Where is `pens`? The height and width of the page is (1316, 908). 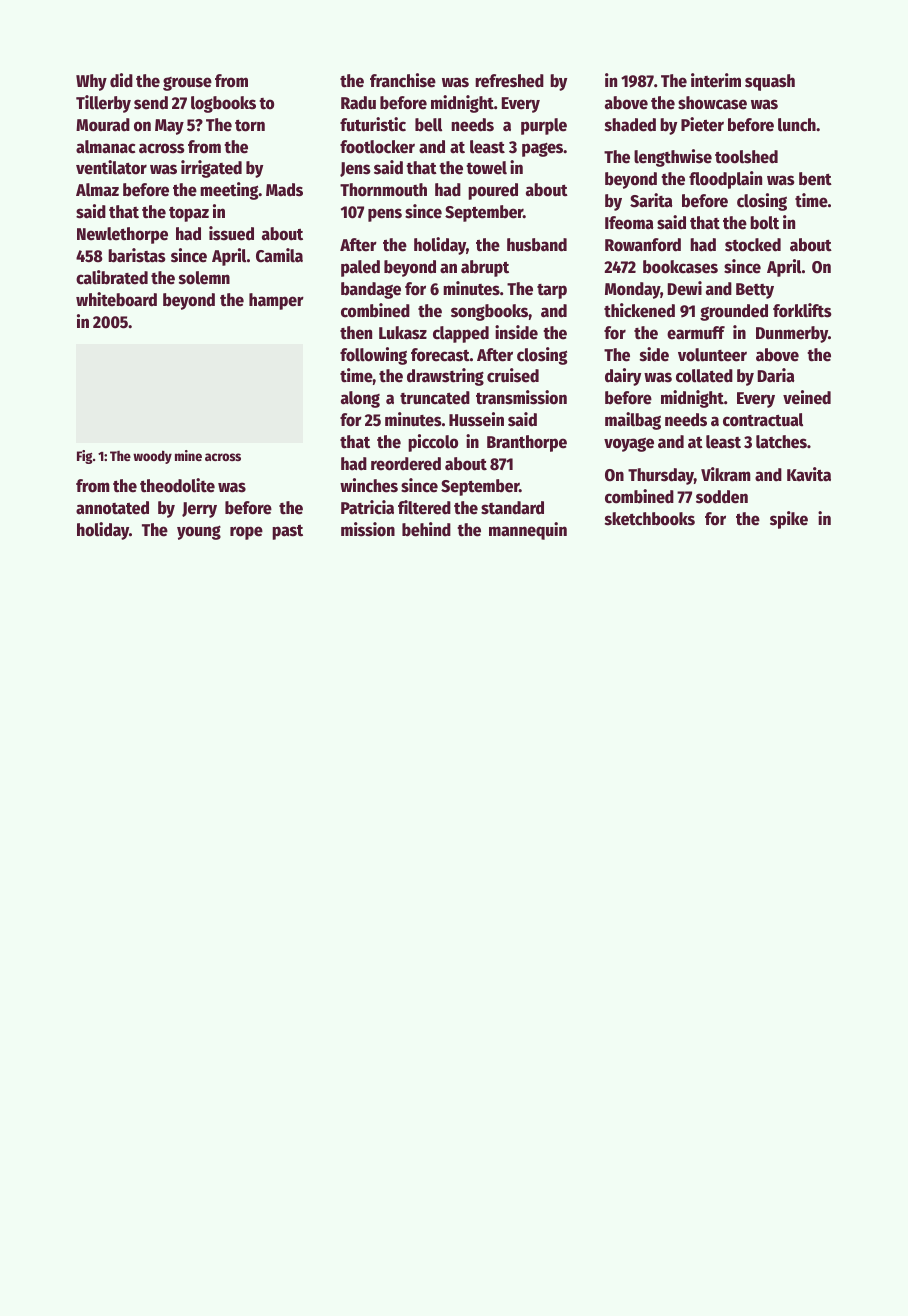
pens is located at coordinates (385, 215).
